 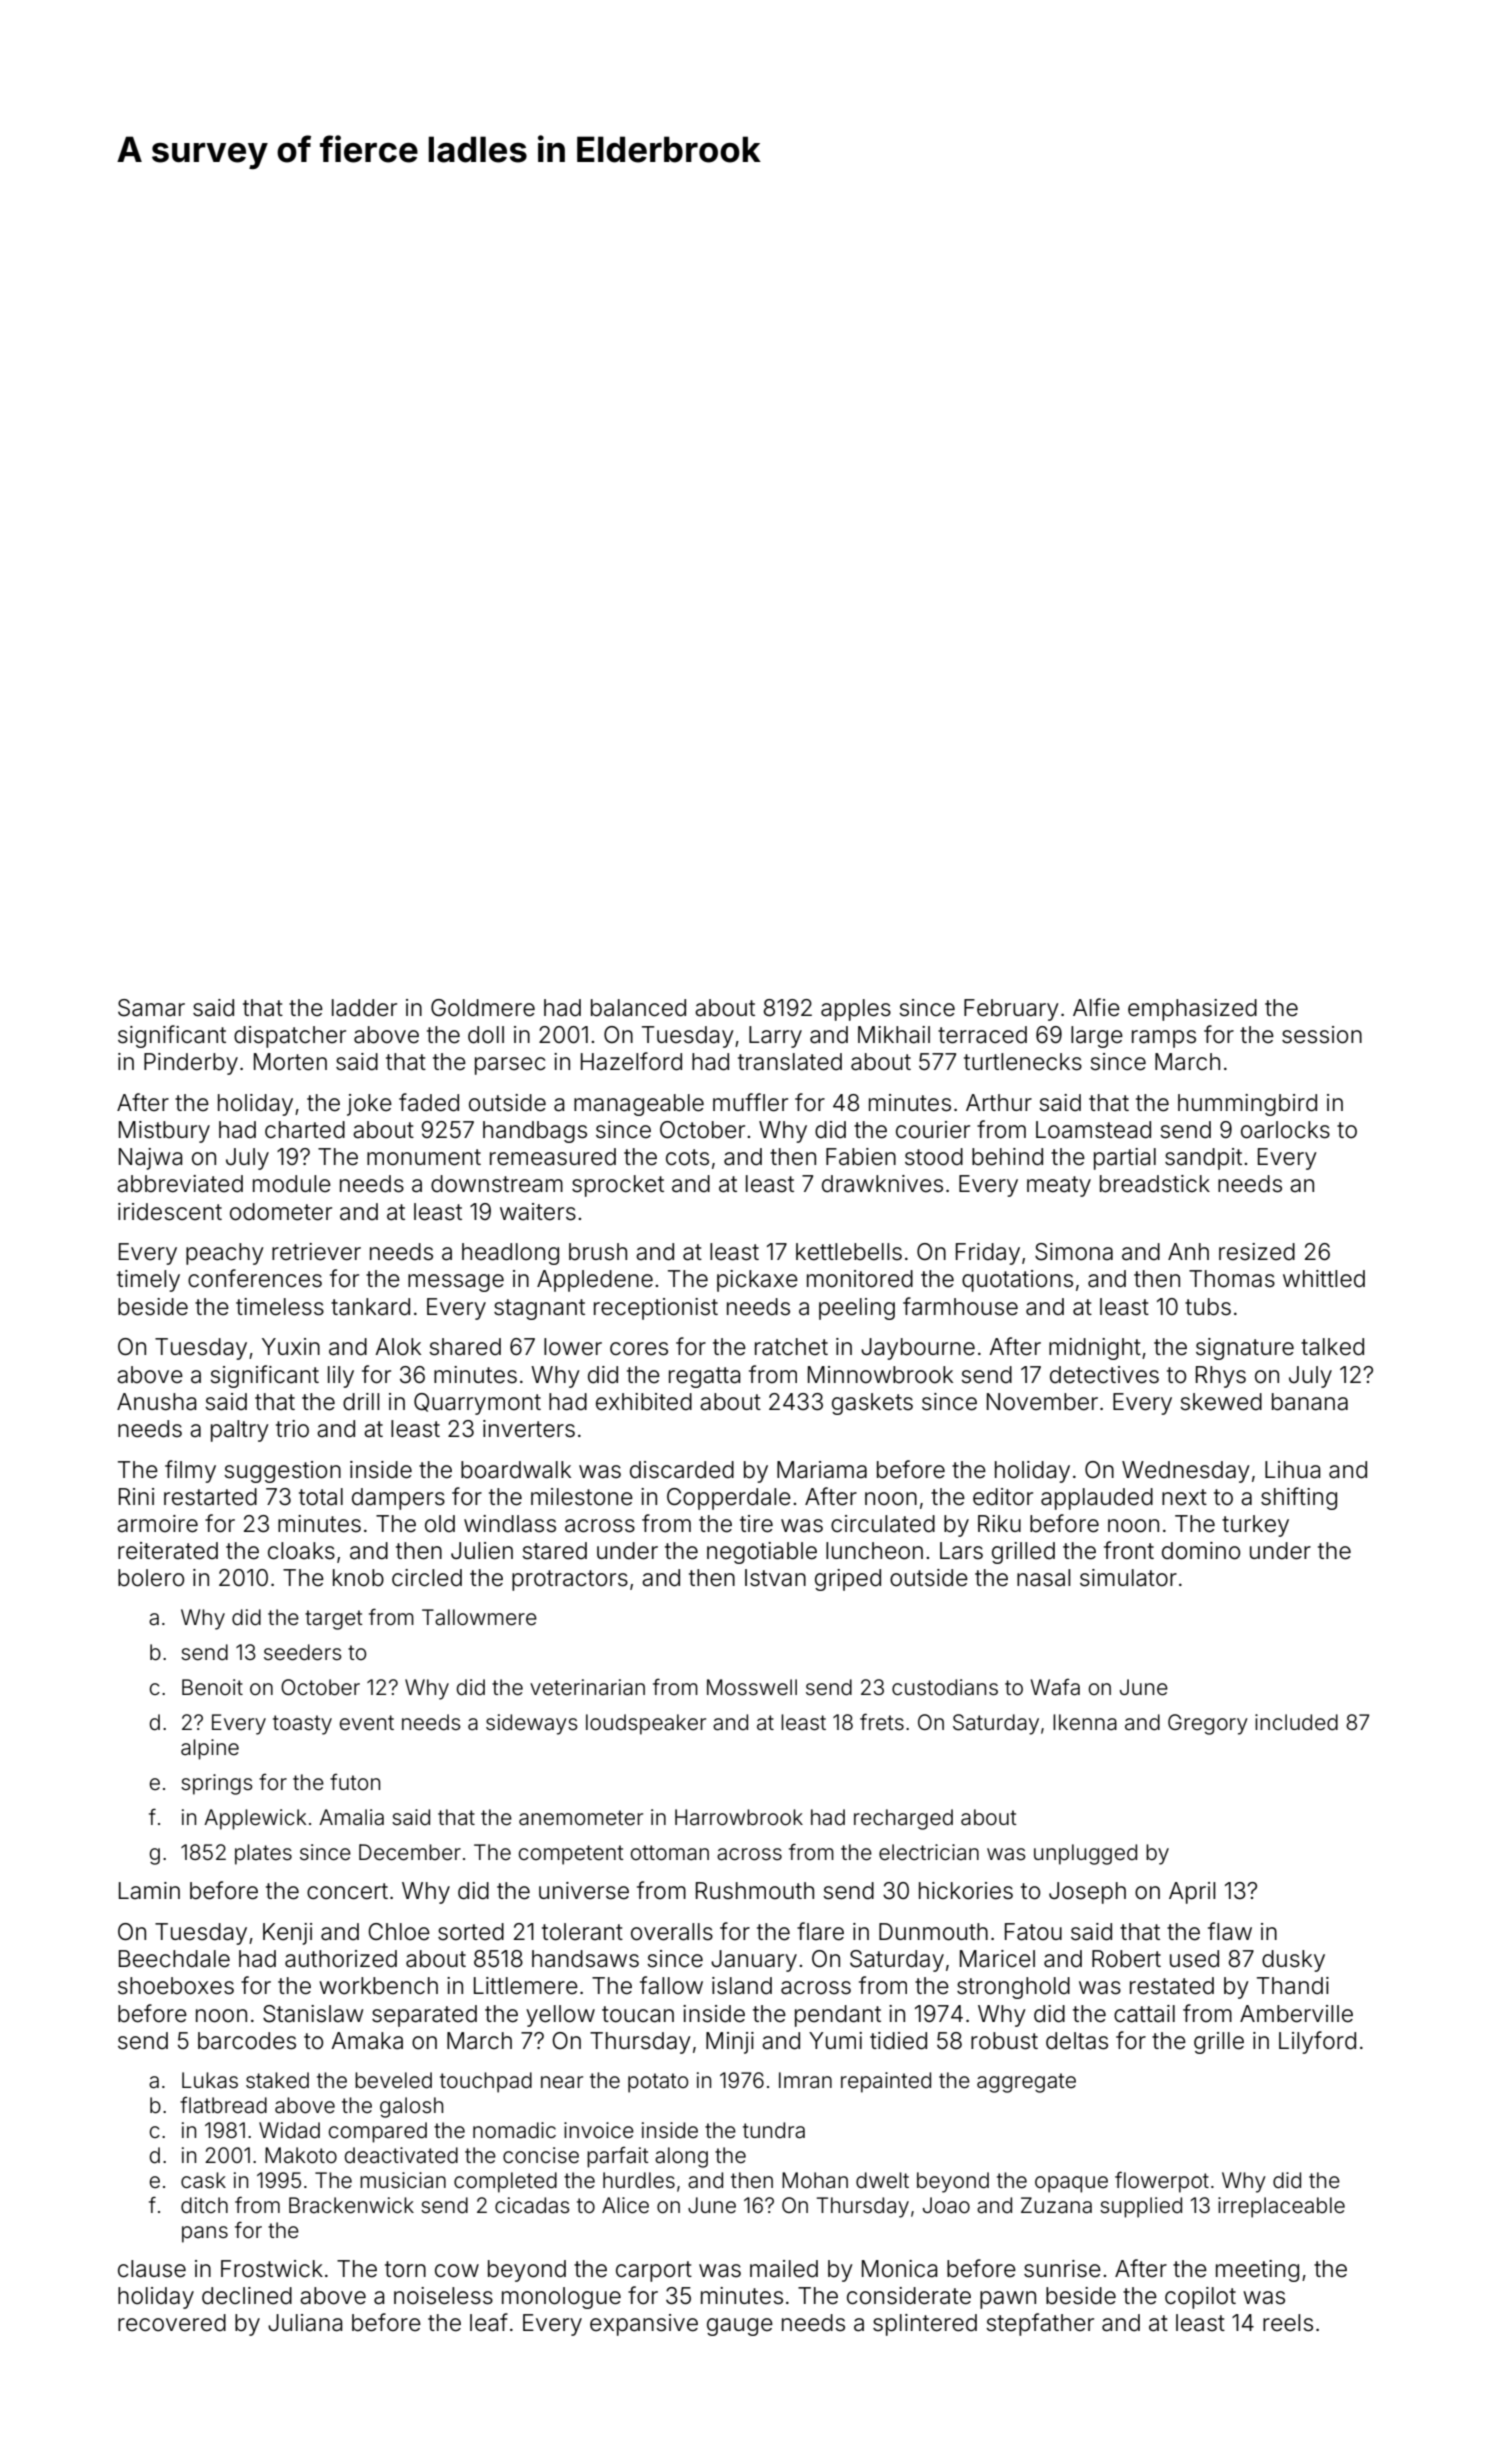 What do you see at coordinates (1296, 1722) in the page?
I see `included` at bounding box center [1296, 1722].
